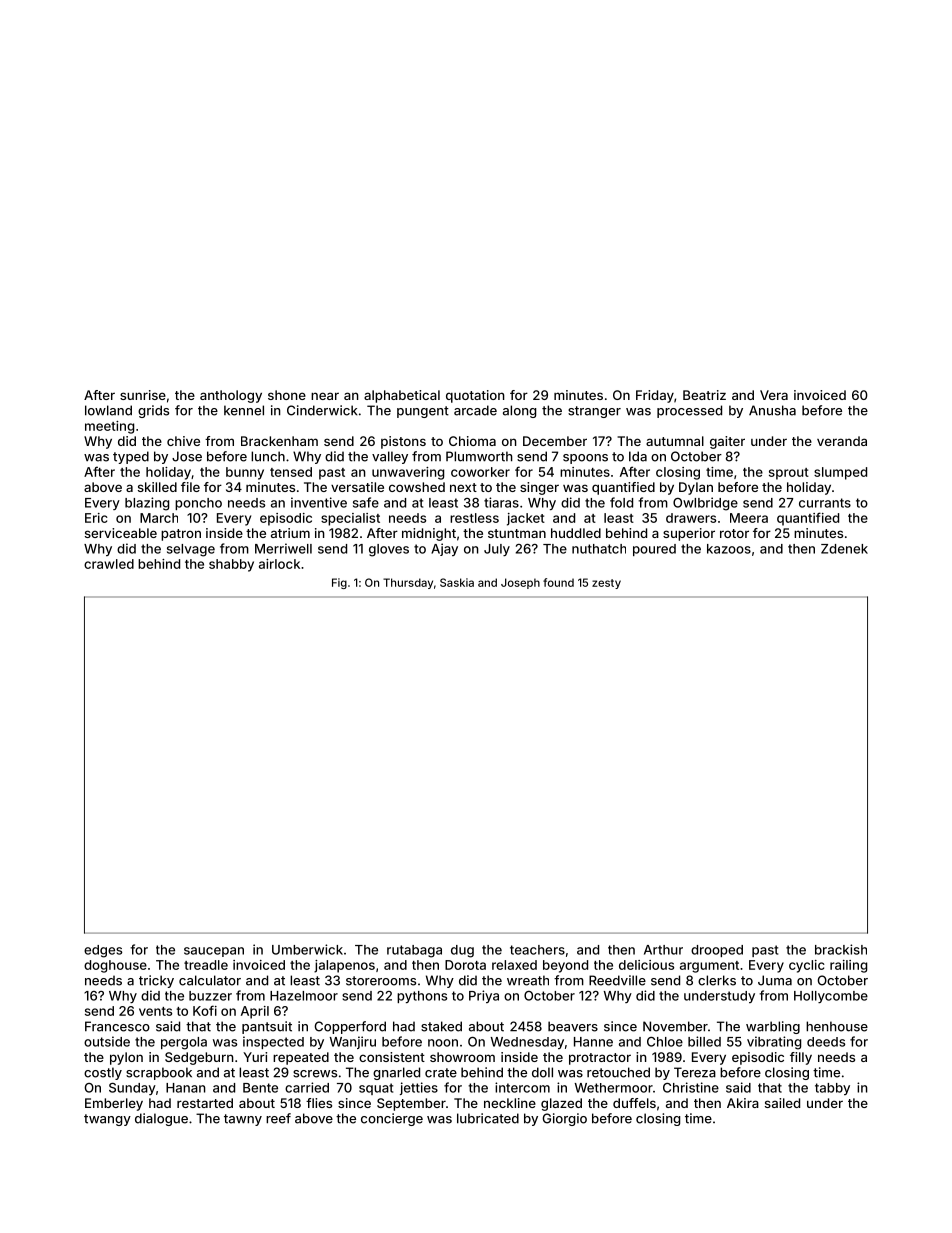 The width and height of the screenshot is (952, 1233). Describe the element at coordinates (844, 549) in the screenshot. I see `Zdenek` at that location.
